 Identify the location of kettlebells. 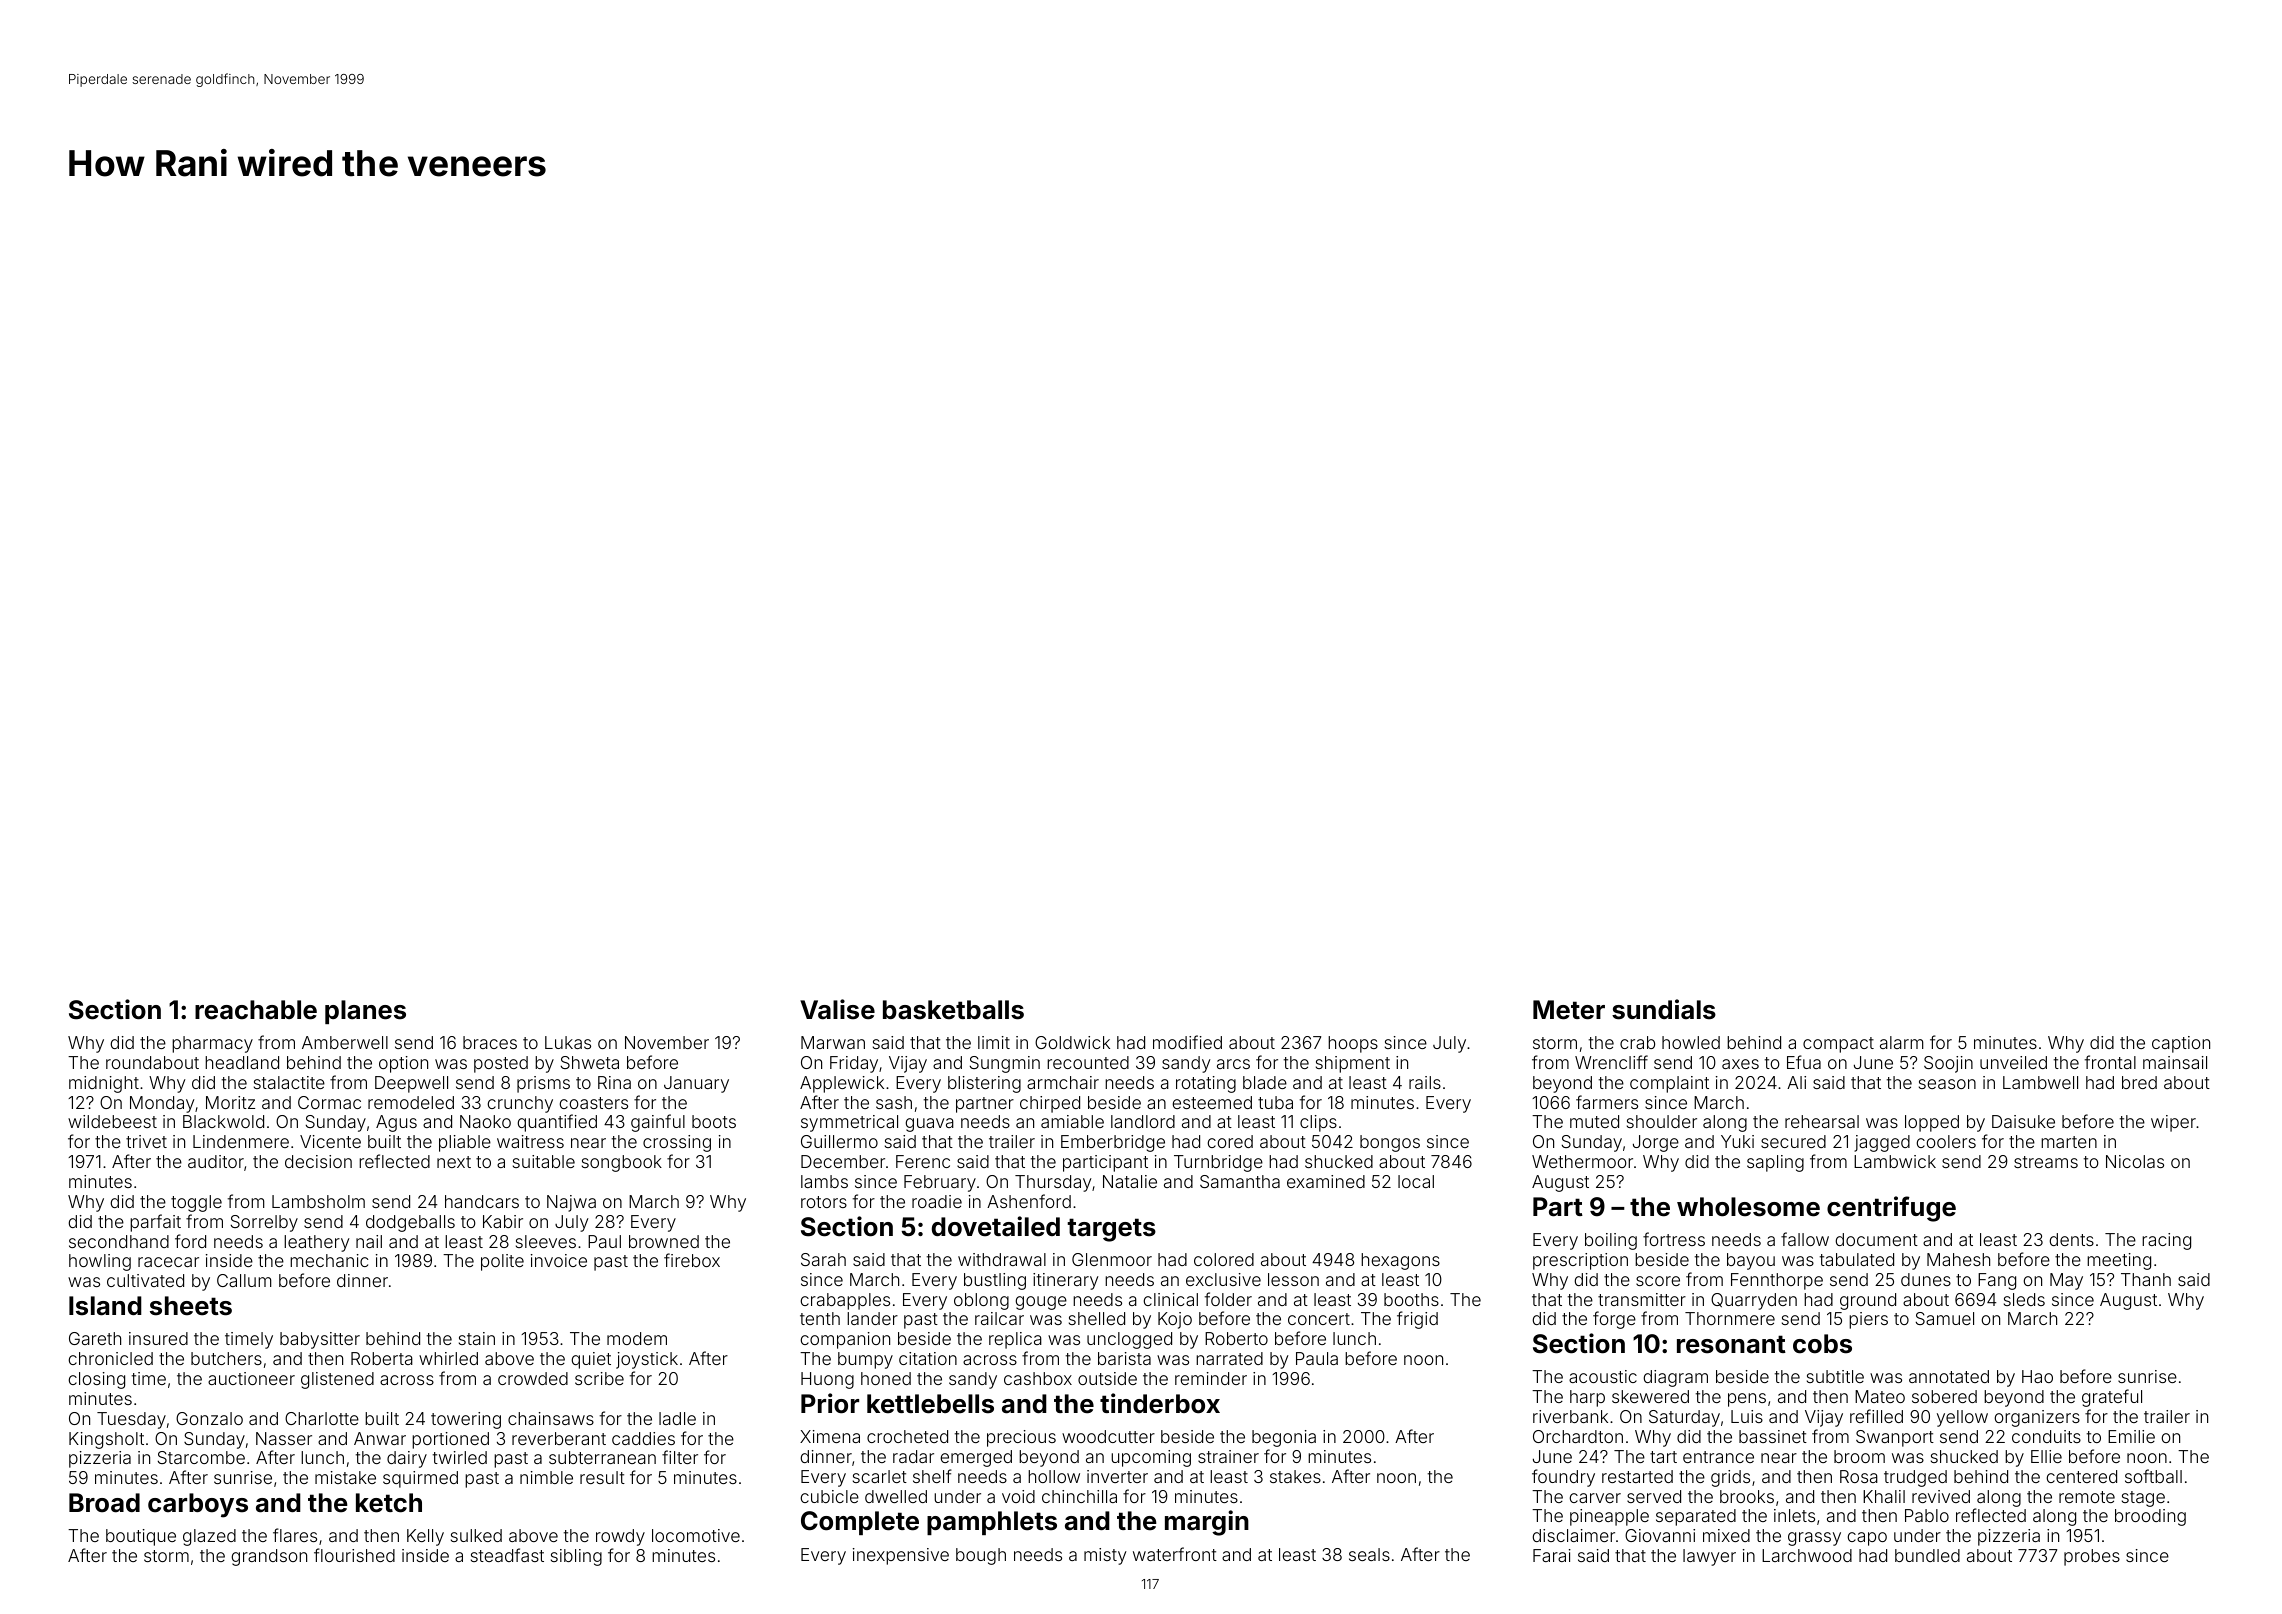
(930, 1404).
